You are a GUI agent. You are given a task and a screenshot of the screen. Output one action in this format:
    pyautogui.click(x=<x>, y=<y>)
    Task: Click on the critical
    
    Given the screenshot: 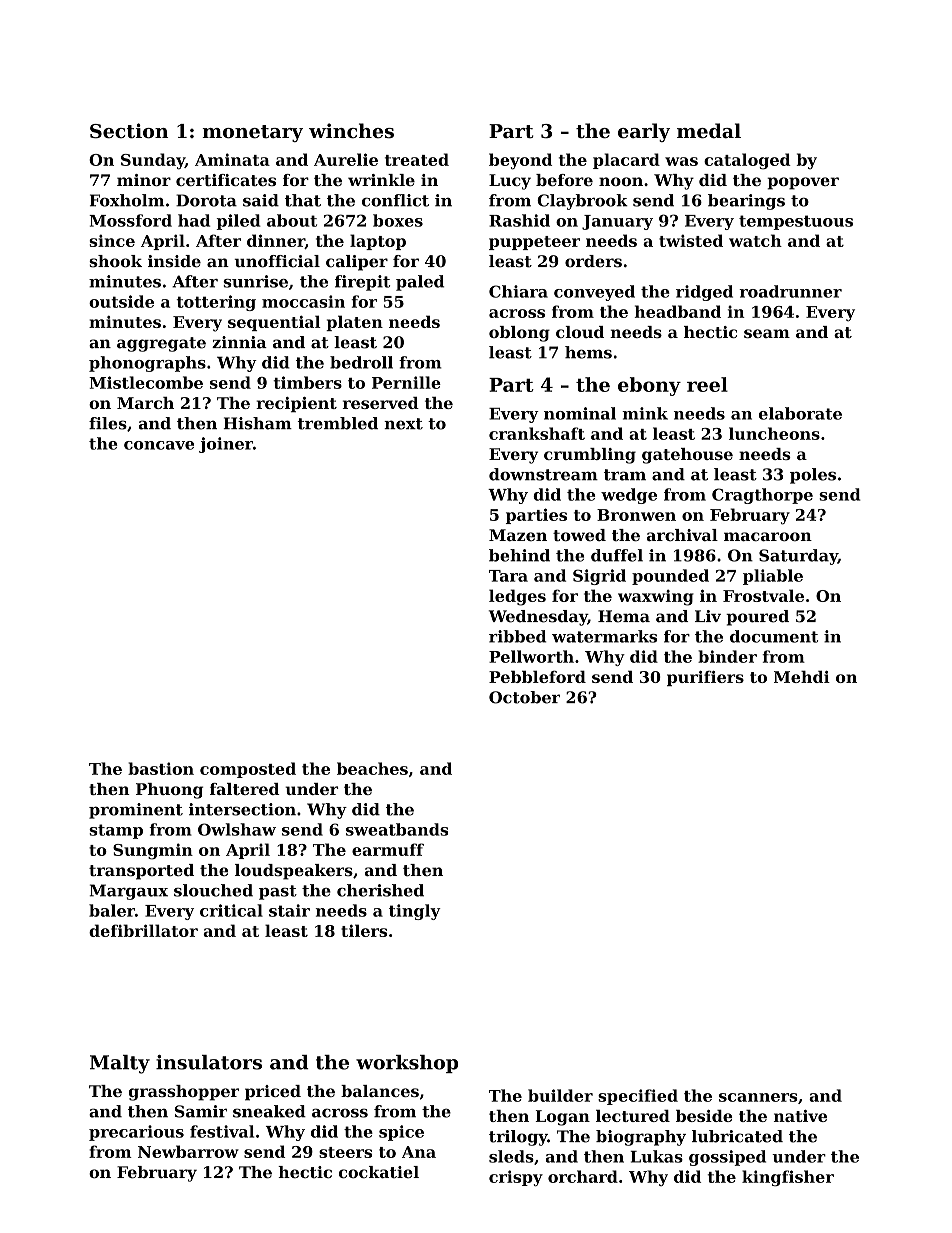 What is the action you would take?
    pyautogui.click(x=231, y=910)
